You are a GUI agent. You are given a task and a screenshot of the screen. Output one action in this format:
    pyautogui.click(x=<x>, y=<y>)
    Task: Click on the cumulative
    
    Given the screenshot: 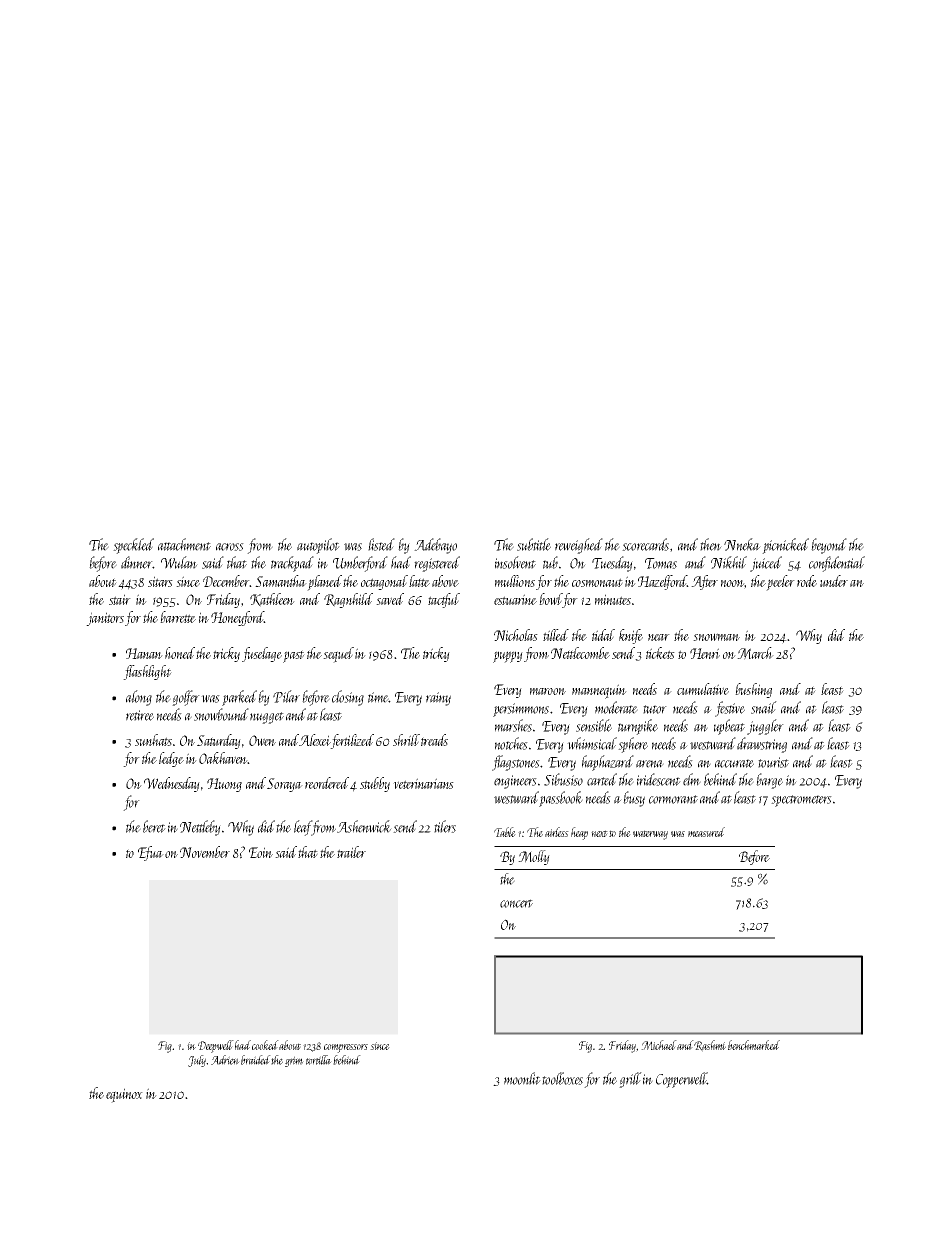 What is the action you would take?
    pyautogui.click(x=703, y=689)
